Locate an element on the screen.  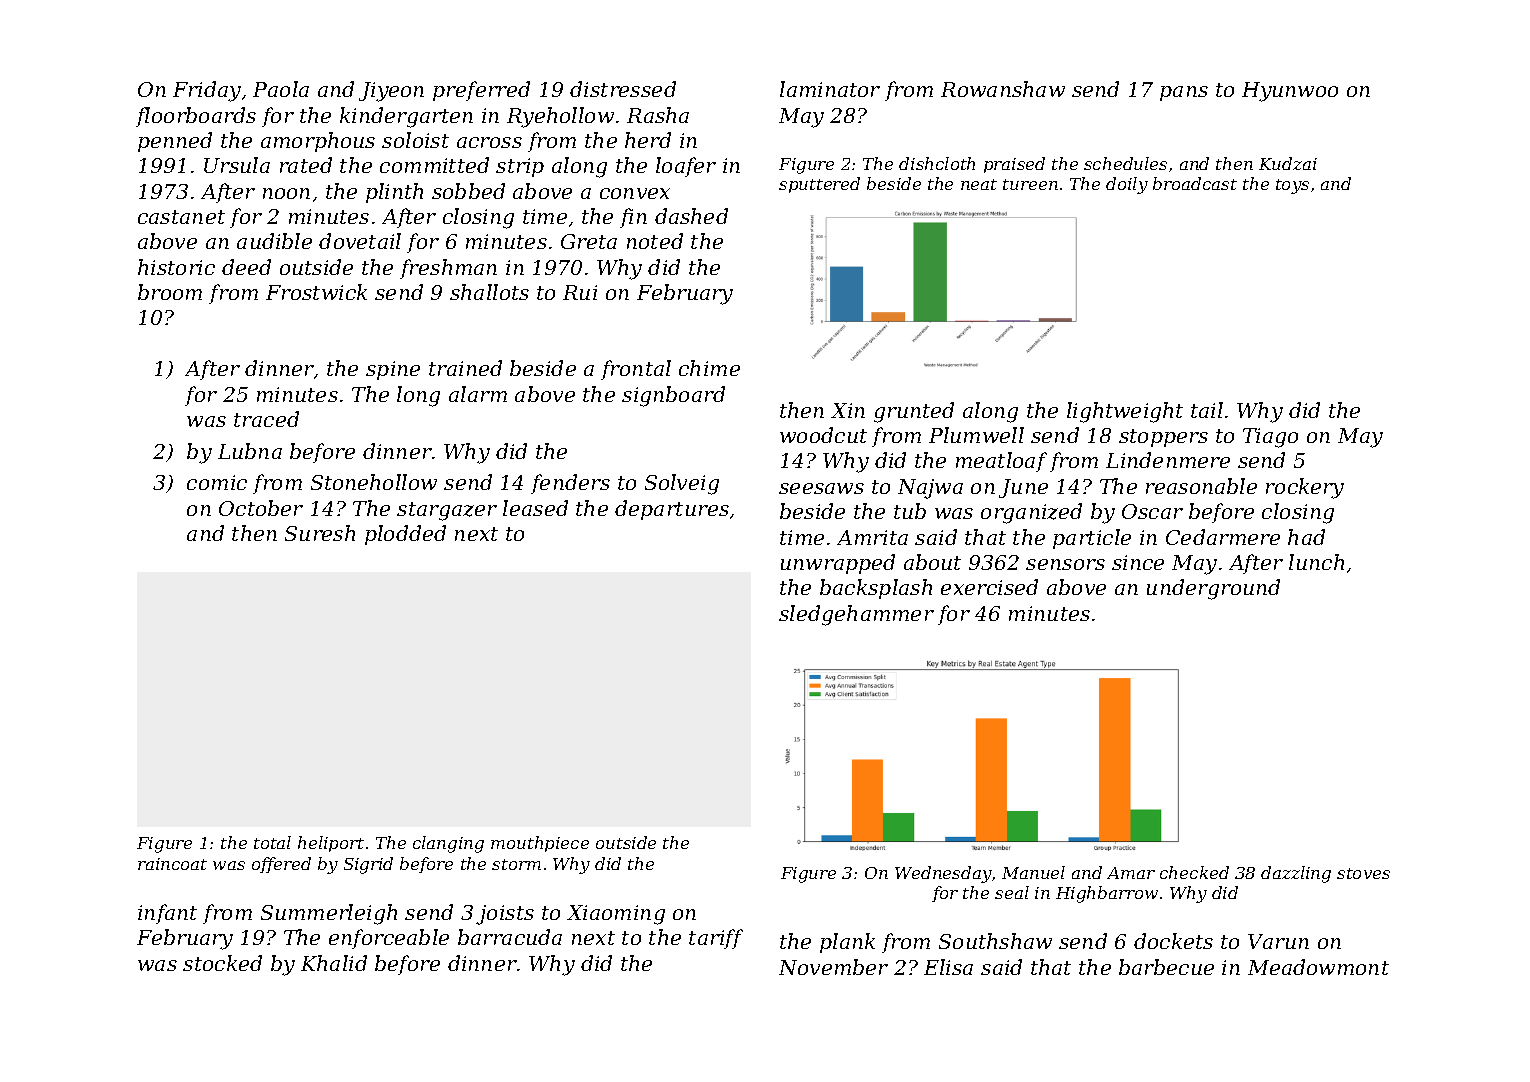
dazzling is located at coordinates (1296, 874).
